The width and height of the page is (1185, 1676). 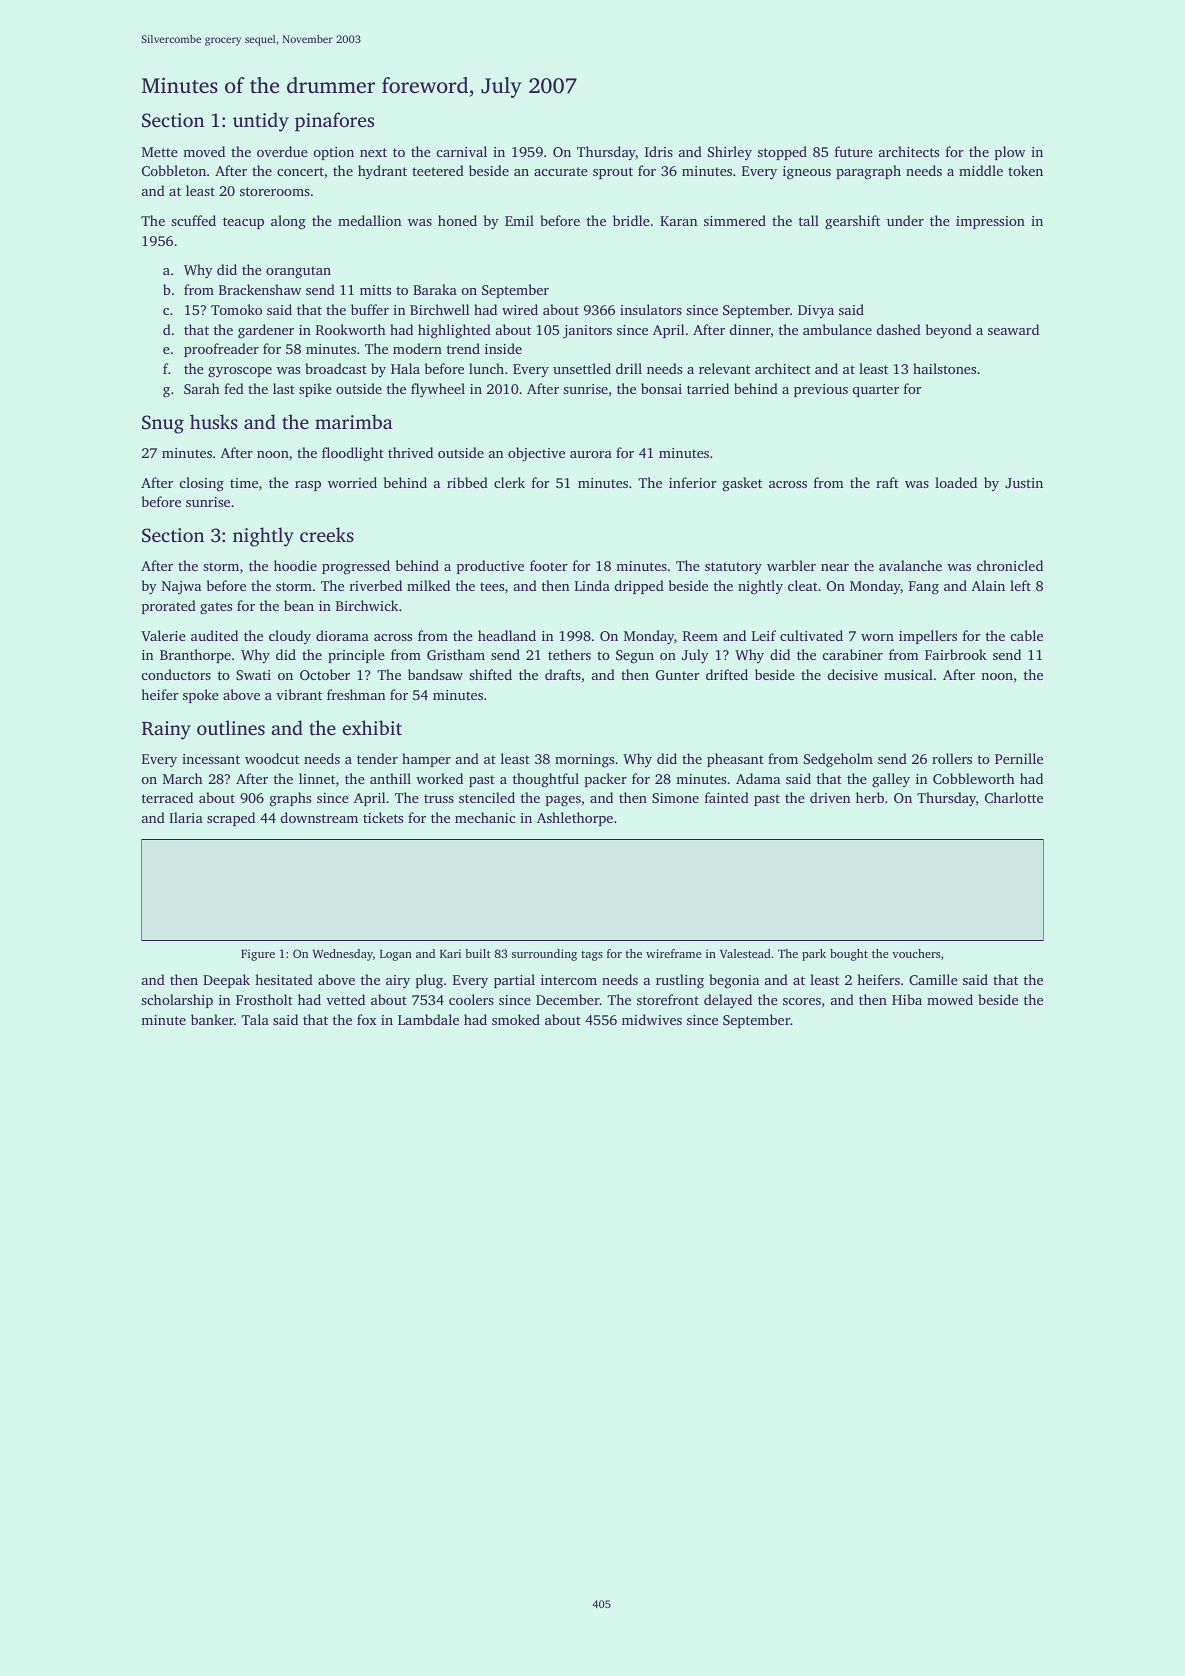 What do you see at coordinates (802, 1001) in the page?
I see `scores` at bounding box center [802, 1001].
